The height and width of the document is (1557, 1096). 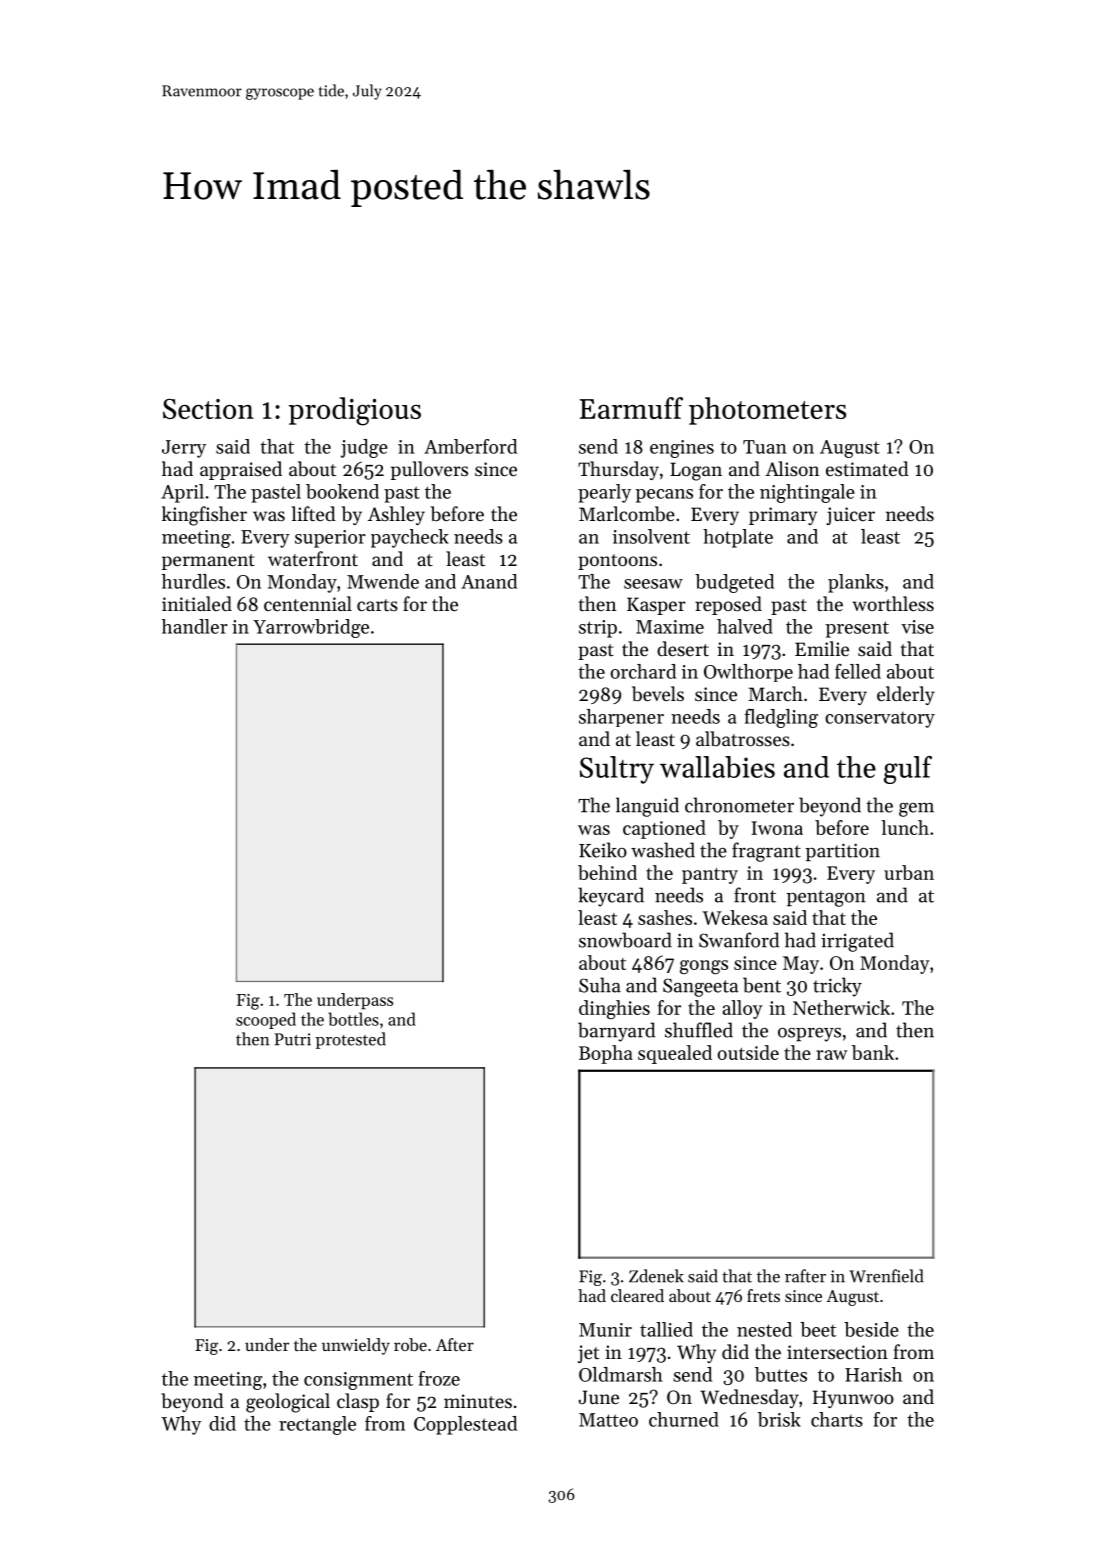 I want to click on bottles, so click(x=353, y=1019).
